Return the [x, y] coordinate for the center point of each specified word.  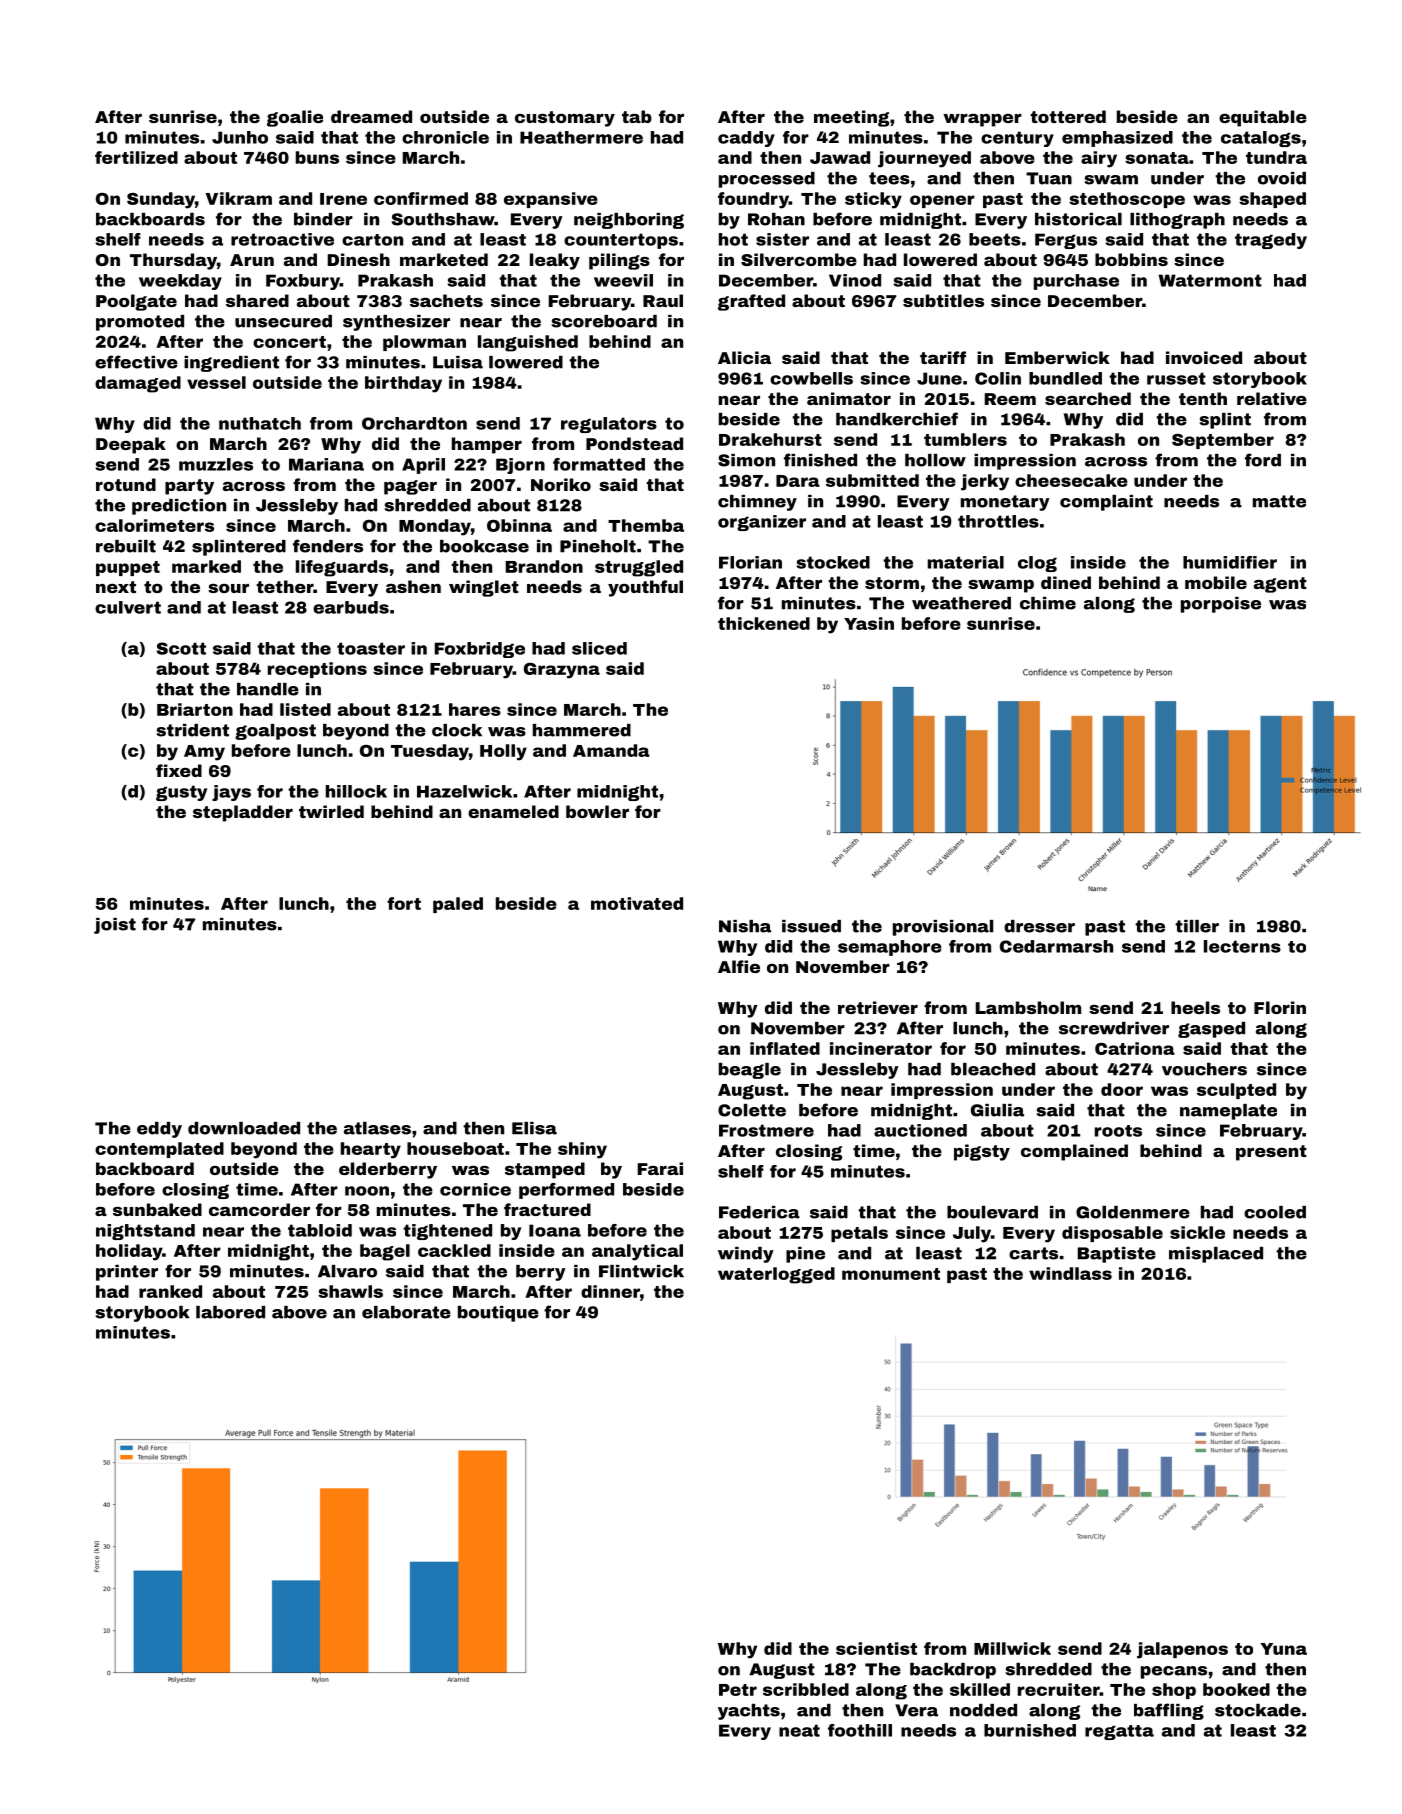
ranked [170, 1291]
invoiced [1204, 357]
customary [565, 119]
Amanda [611, 750]
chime [1048, 603]
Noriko [561, 484]
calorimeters [154, 525]
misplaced [1216, 1255]
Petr [738, 1690]
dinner [610, 1291]
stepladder [243, 813]
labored [230, 1312]
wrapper [982, 120]
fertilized [136, 157]
